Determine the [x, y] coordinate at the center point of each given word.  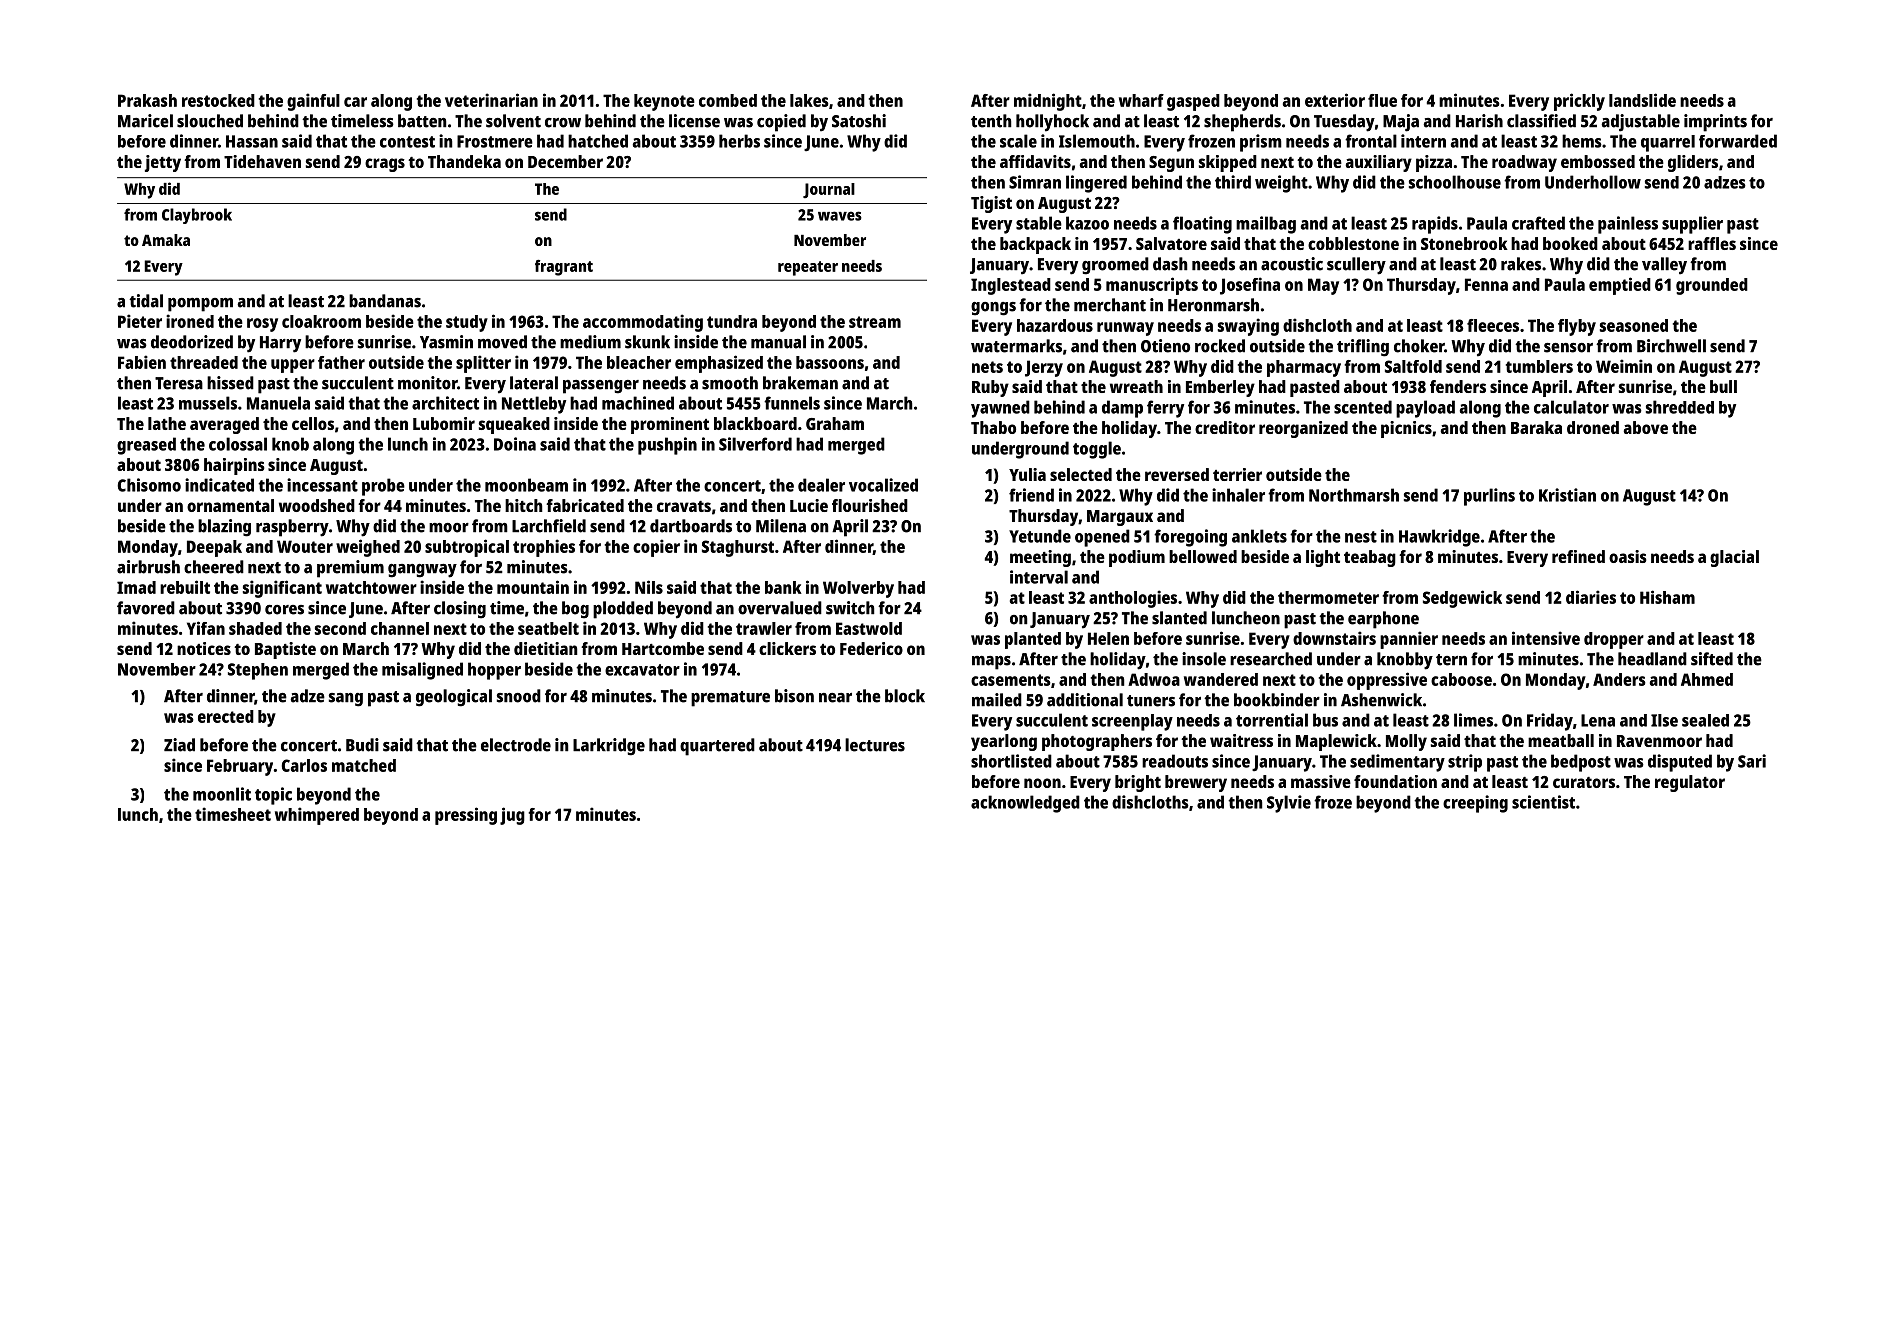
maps [991, 663]
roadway [1524, 163]
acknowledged [1025, 804]
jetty [163, 163]
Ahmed [1707, 679]
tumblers [1539, 366]
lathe [167, 423]
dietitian [546, 648]
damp [1122, 409]
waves [840, 216]
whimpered [317, 816]
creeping [1475, 804]
